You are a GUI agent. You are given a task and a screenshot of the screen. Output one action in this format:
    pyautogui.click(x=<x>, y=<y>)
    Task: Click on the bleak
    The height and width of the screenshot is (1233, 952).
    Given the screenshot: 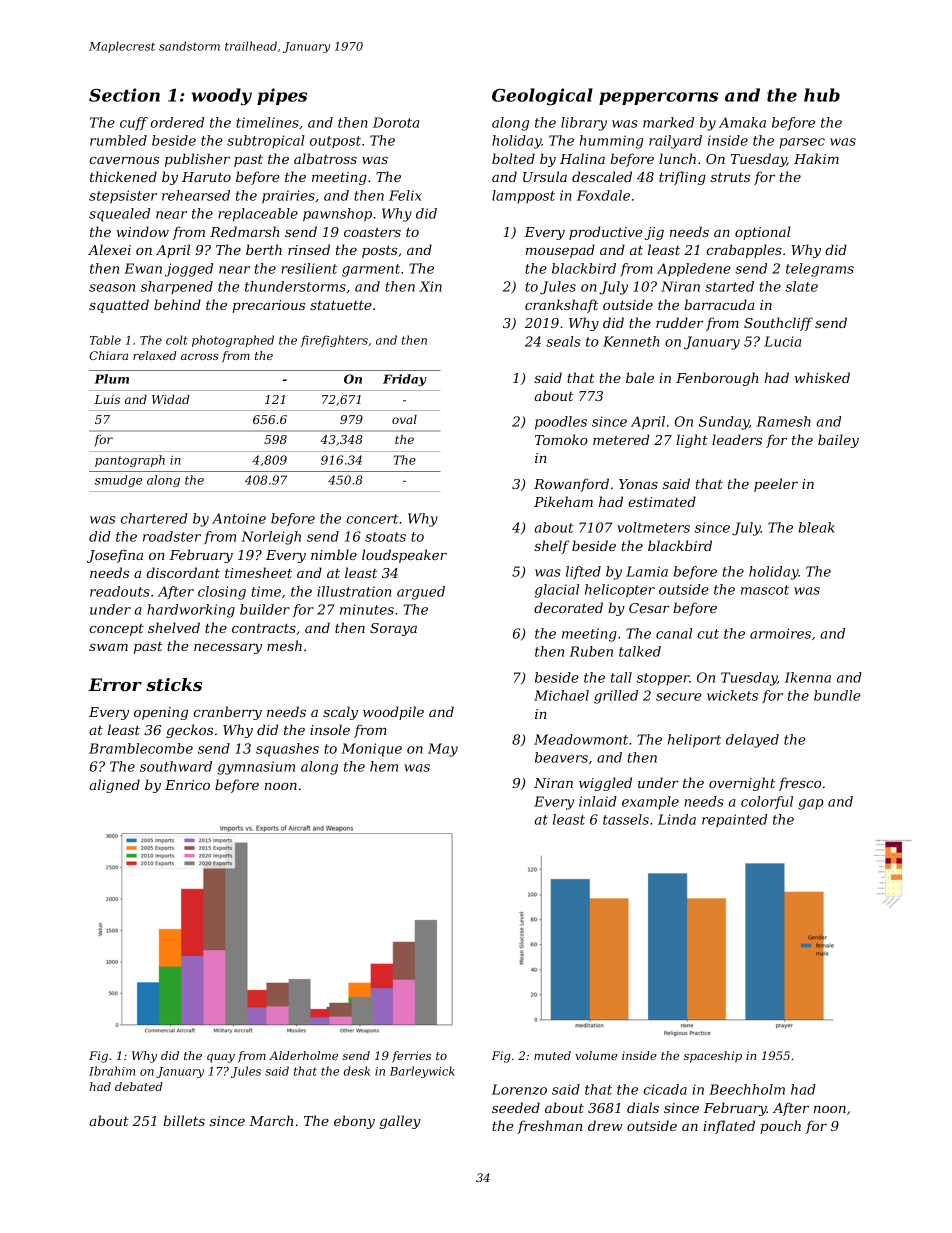 What is the action you would take?
    pyautogui.click(x=817, y=527)
